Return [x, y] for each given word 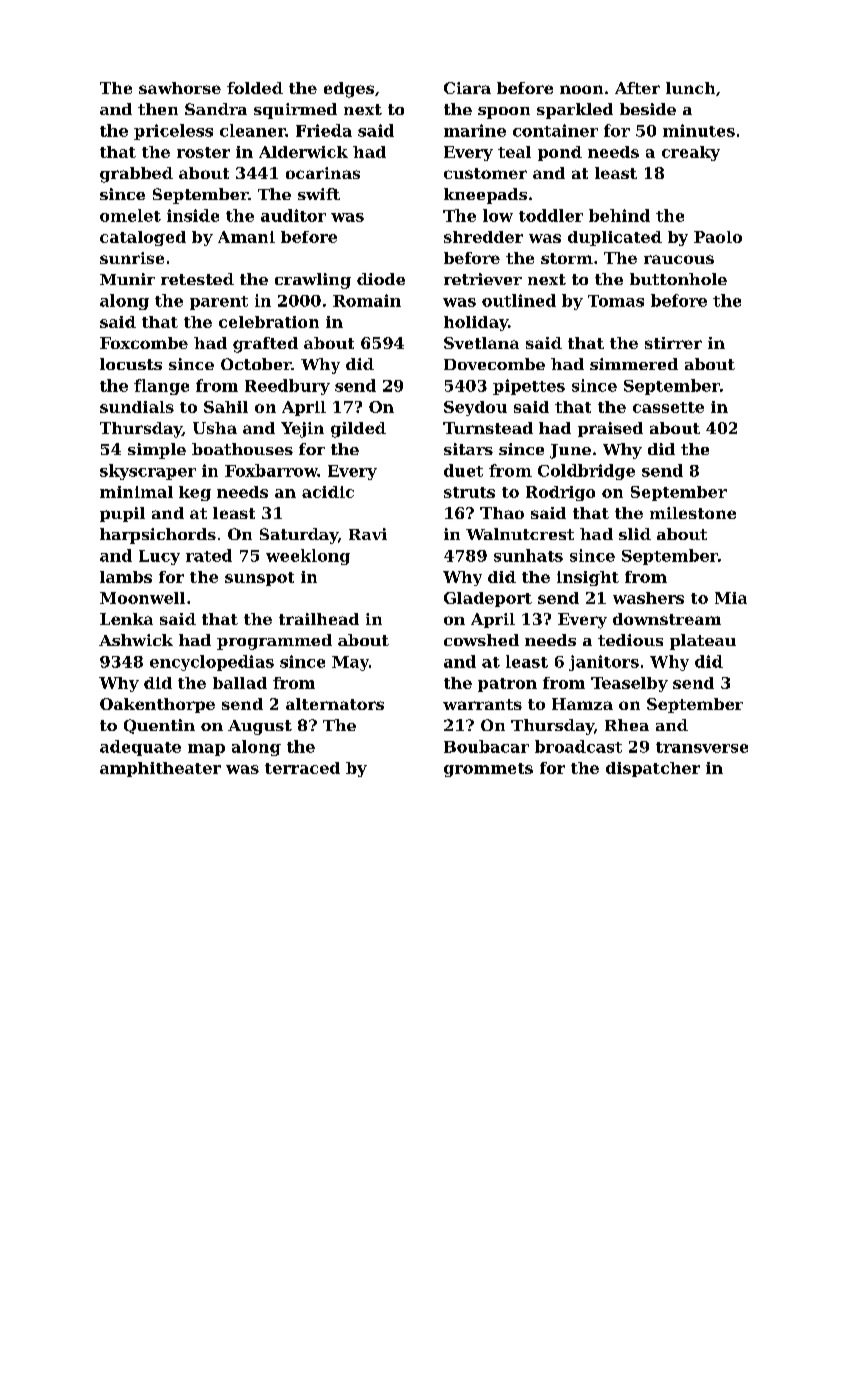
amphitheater [160, 769]
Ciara [467, 88]
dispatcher [653, 769]
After [637, 88]
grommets [488, 770]
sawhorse [180, 88]
